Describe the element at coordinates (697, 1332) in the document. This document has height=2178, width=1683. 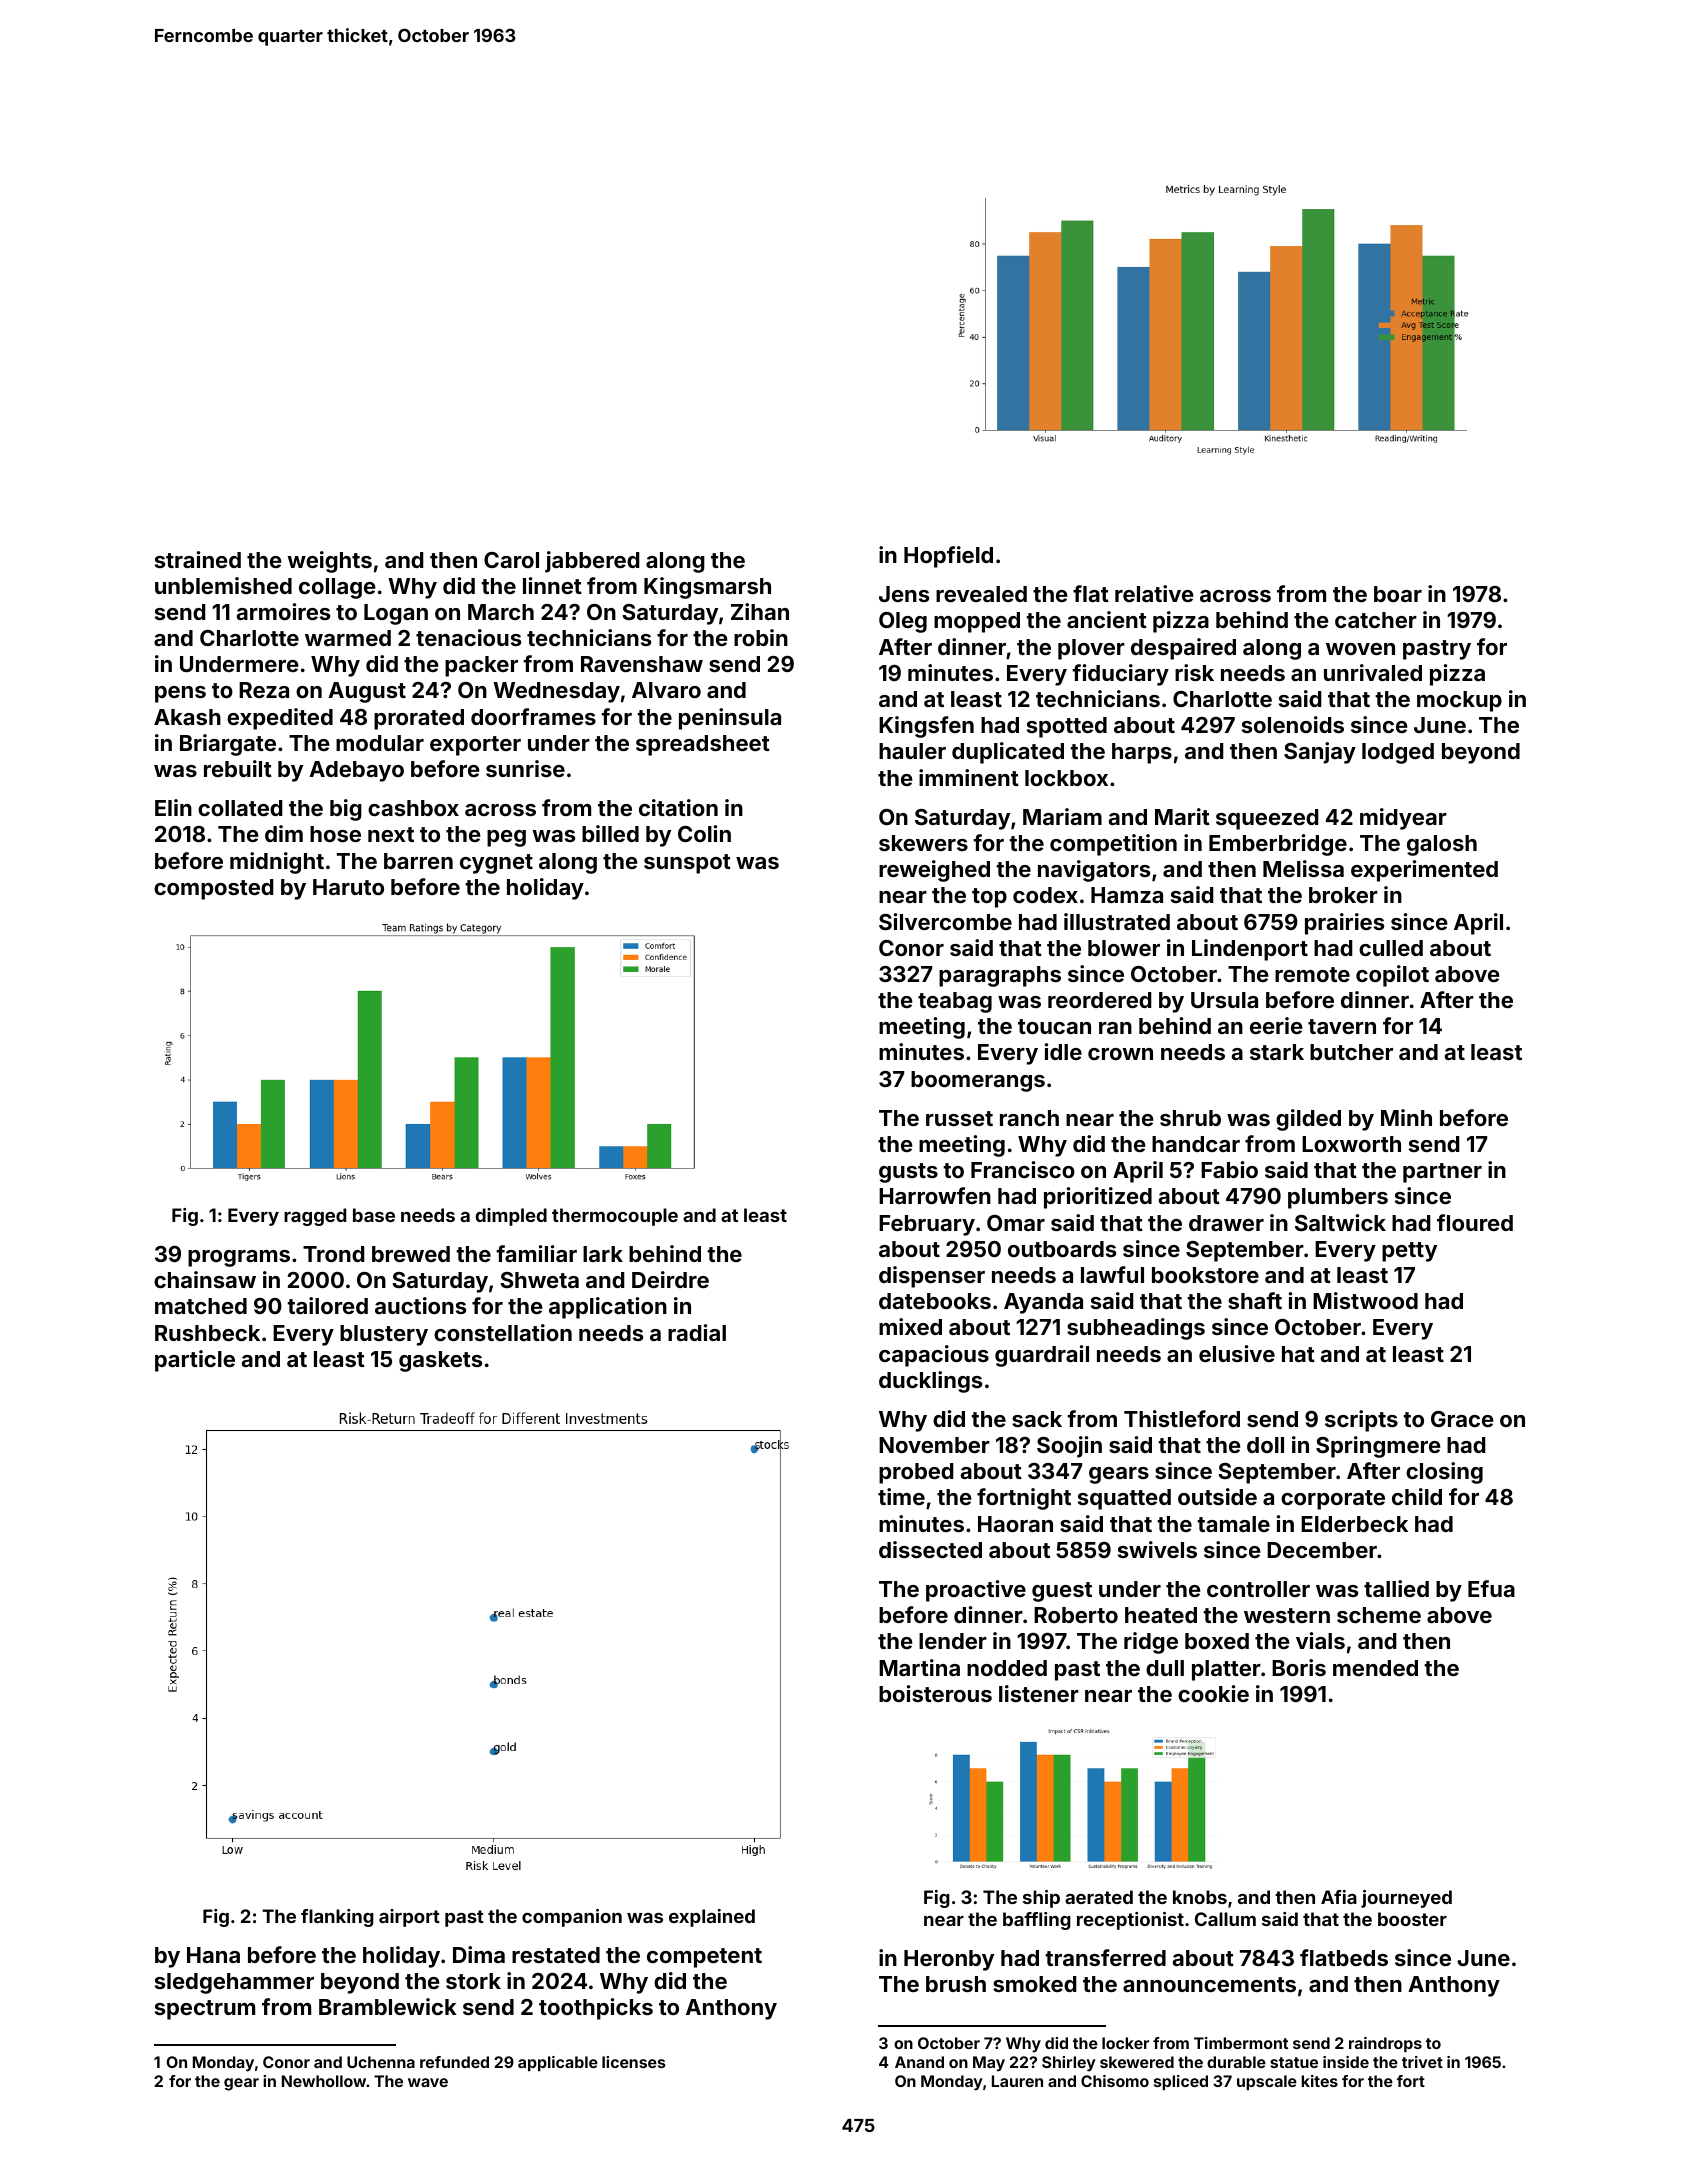
I see `radial` at that location.
